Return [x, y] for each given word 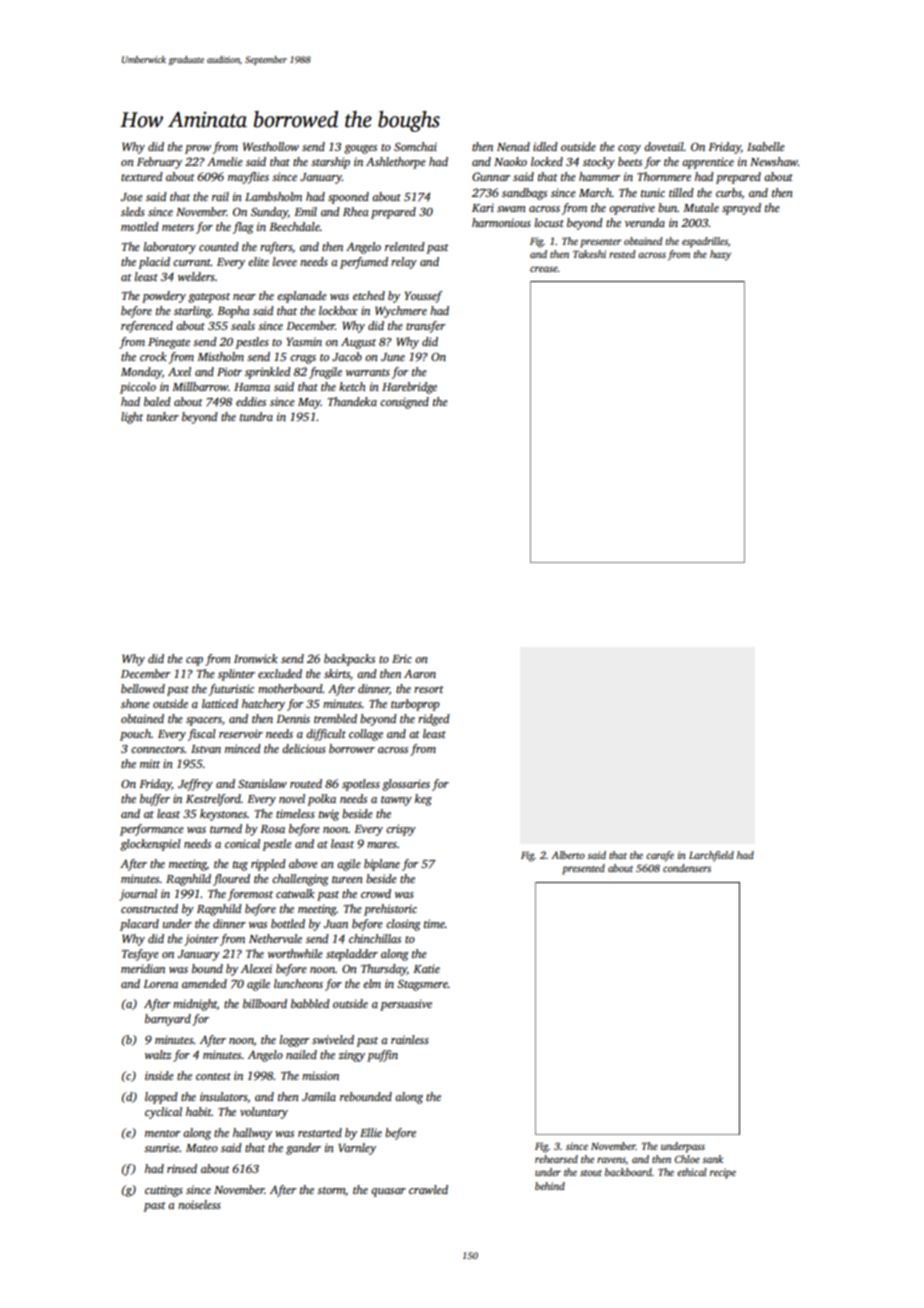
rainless [410, 1039]
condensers [687, 868]
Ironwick [256, 658]
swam [511, 209]
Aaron [420, 673]
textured [142, 176]
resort [429, 689]
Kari [483, 207]
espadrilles [705, 242]
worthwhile [295, 953]
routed [306, 783]
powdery [164, 297]
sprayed [741, 209]
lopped [161, 1098]
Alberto [568, 855]
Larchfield [711, 856]
